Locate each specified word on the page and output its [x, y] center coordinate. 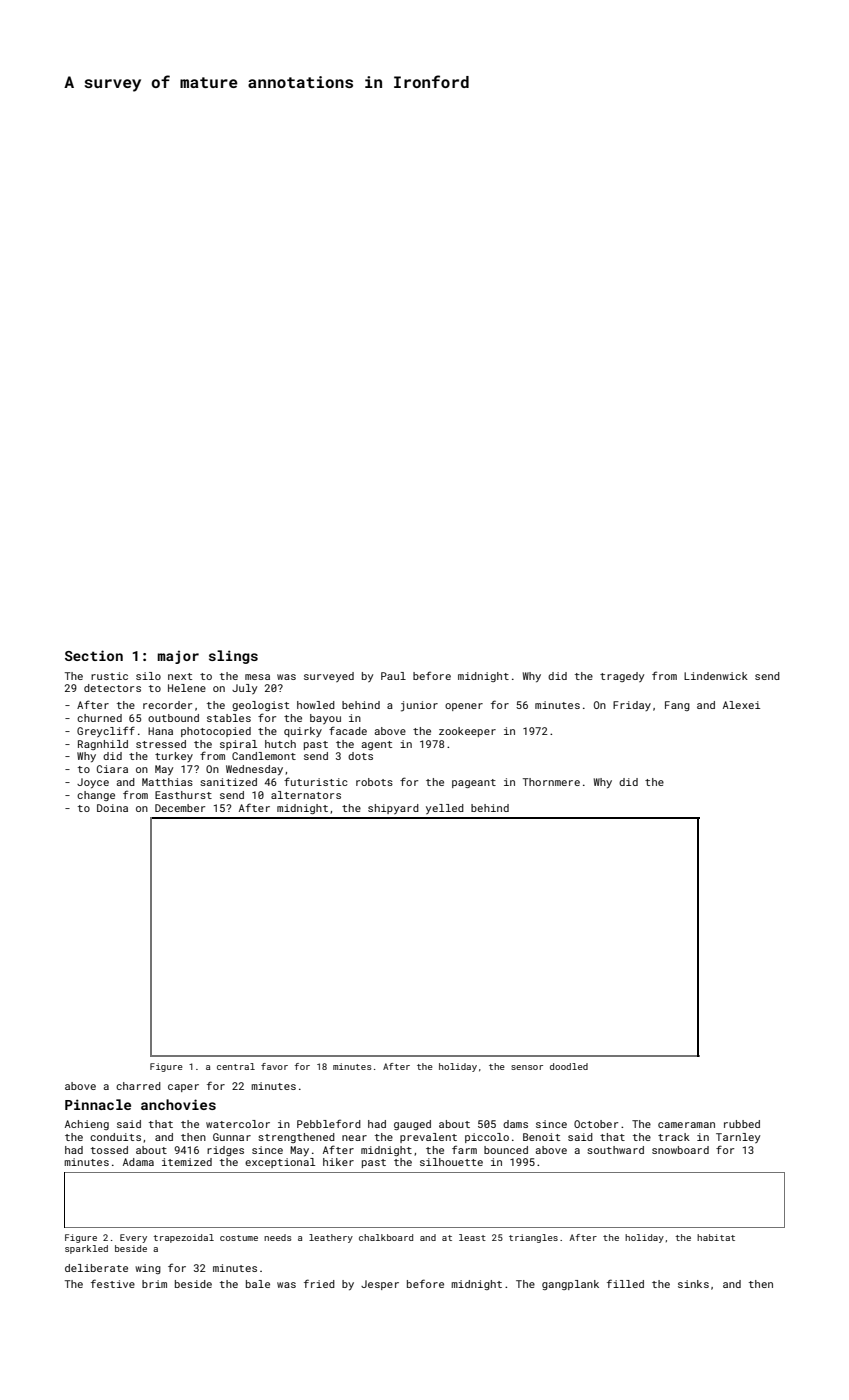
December [180, 808]
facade [348, 730]
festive [113, 1283]
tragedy [622, 677]
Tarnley [738, 1138]
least [472, 1237]
